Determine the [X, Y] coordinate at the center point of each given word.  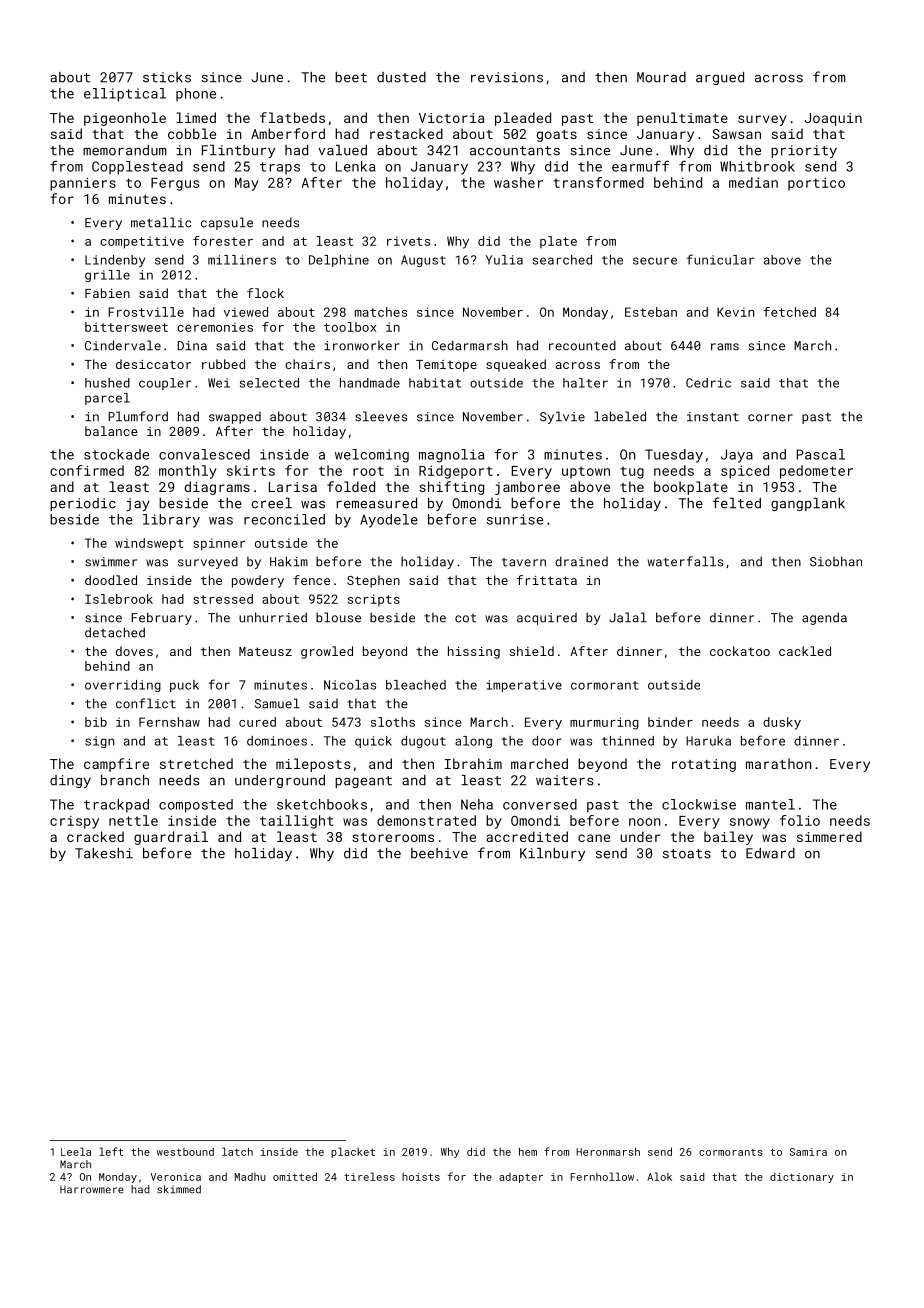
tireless [369, 1176]
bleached [416, 685]
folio [800, 820]
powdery [258, 581]
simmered [829, 836]
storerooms [393, 837]
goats [556, 136]
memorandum [125, 150]
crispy [74, 822]
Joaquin [833, 119]
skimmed [179, 1189]
